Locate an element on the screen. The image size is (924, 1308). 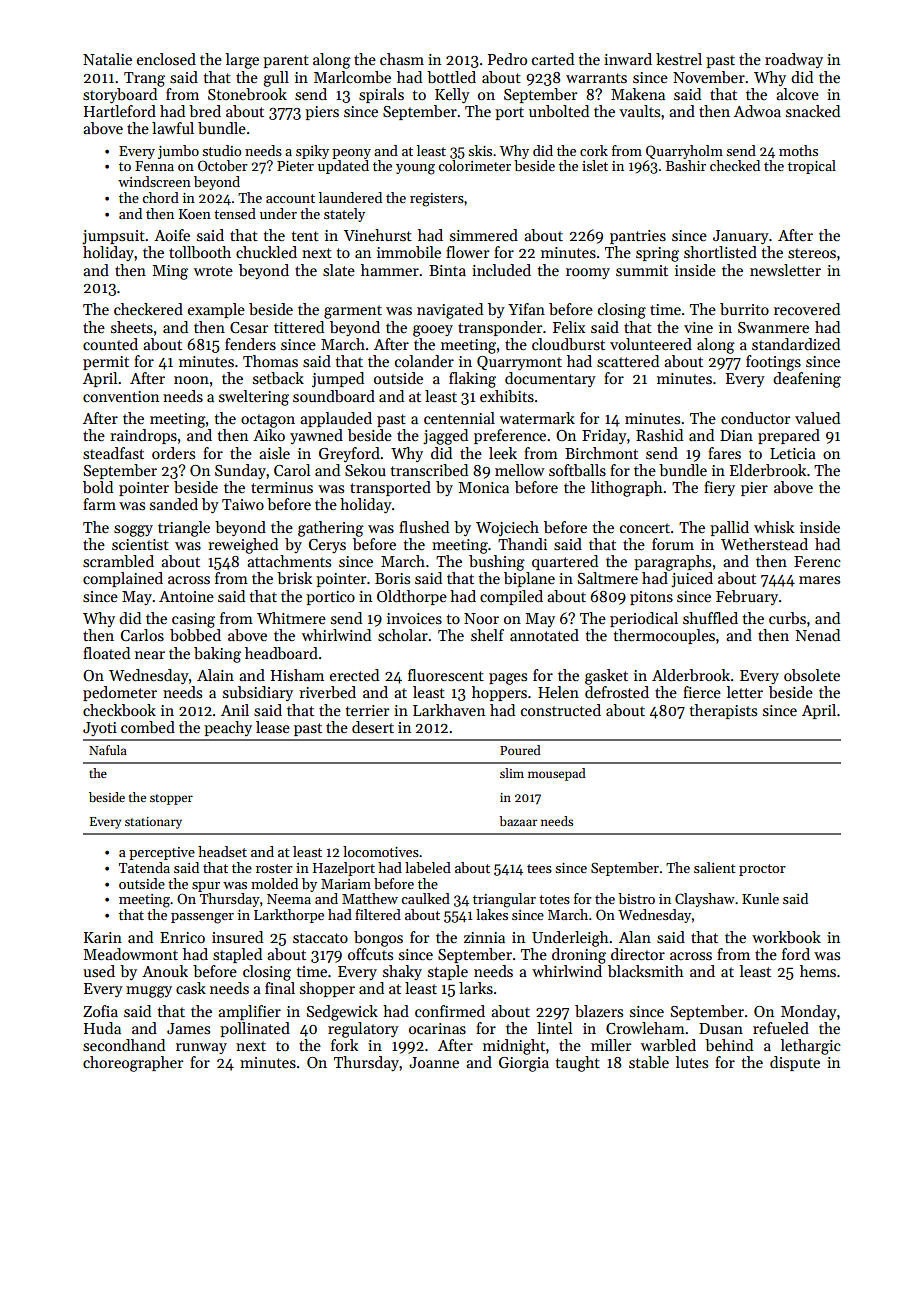
Clayshaw is located at coordinates (705, 900).
